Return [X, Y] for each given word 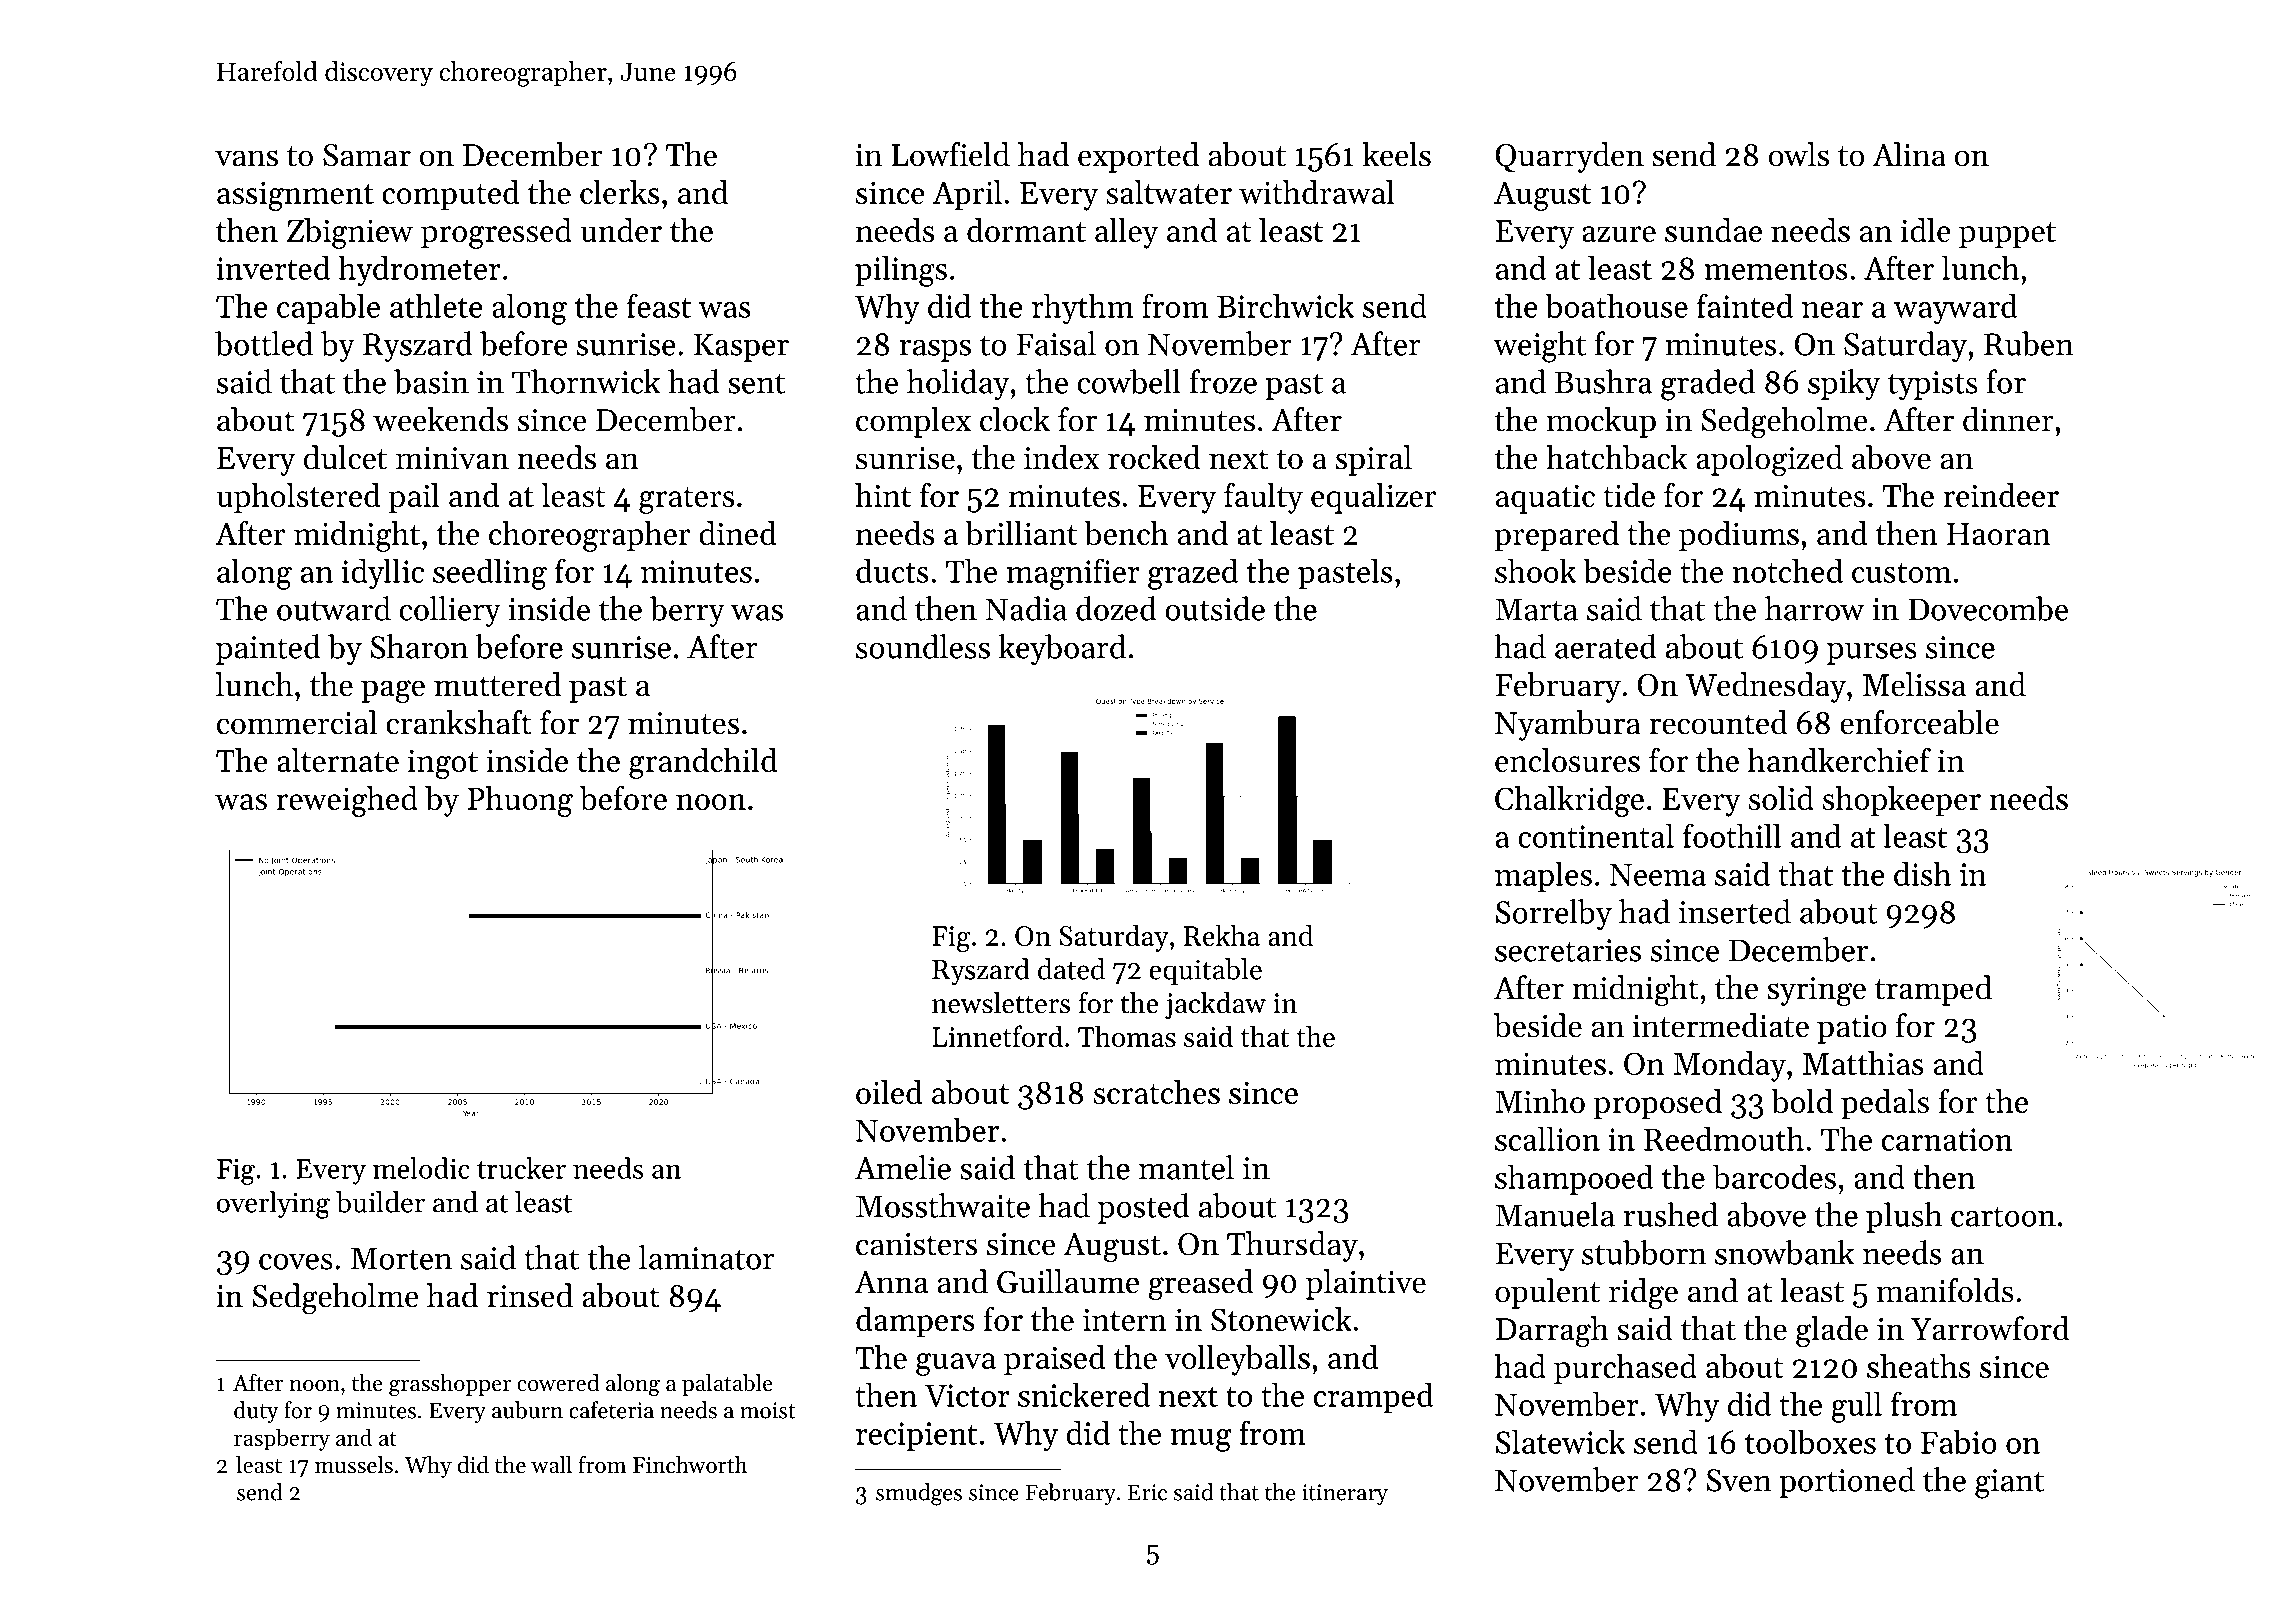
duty [256, 1412]
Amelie [902, 1167]
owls [1799, 154]
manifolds [1945, 1290]
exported [1138, 157]
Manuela [1555, 1214]
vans [246, 158]
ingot [443, 764]
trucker [521, 1168]
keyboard [1062, 649]
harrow [1814, 608]
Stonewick [1281, 1319]
